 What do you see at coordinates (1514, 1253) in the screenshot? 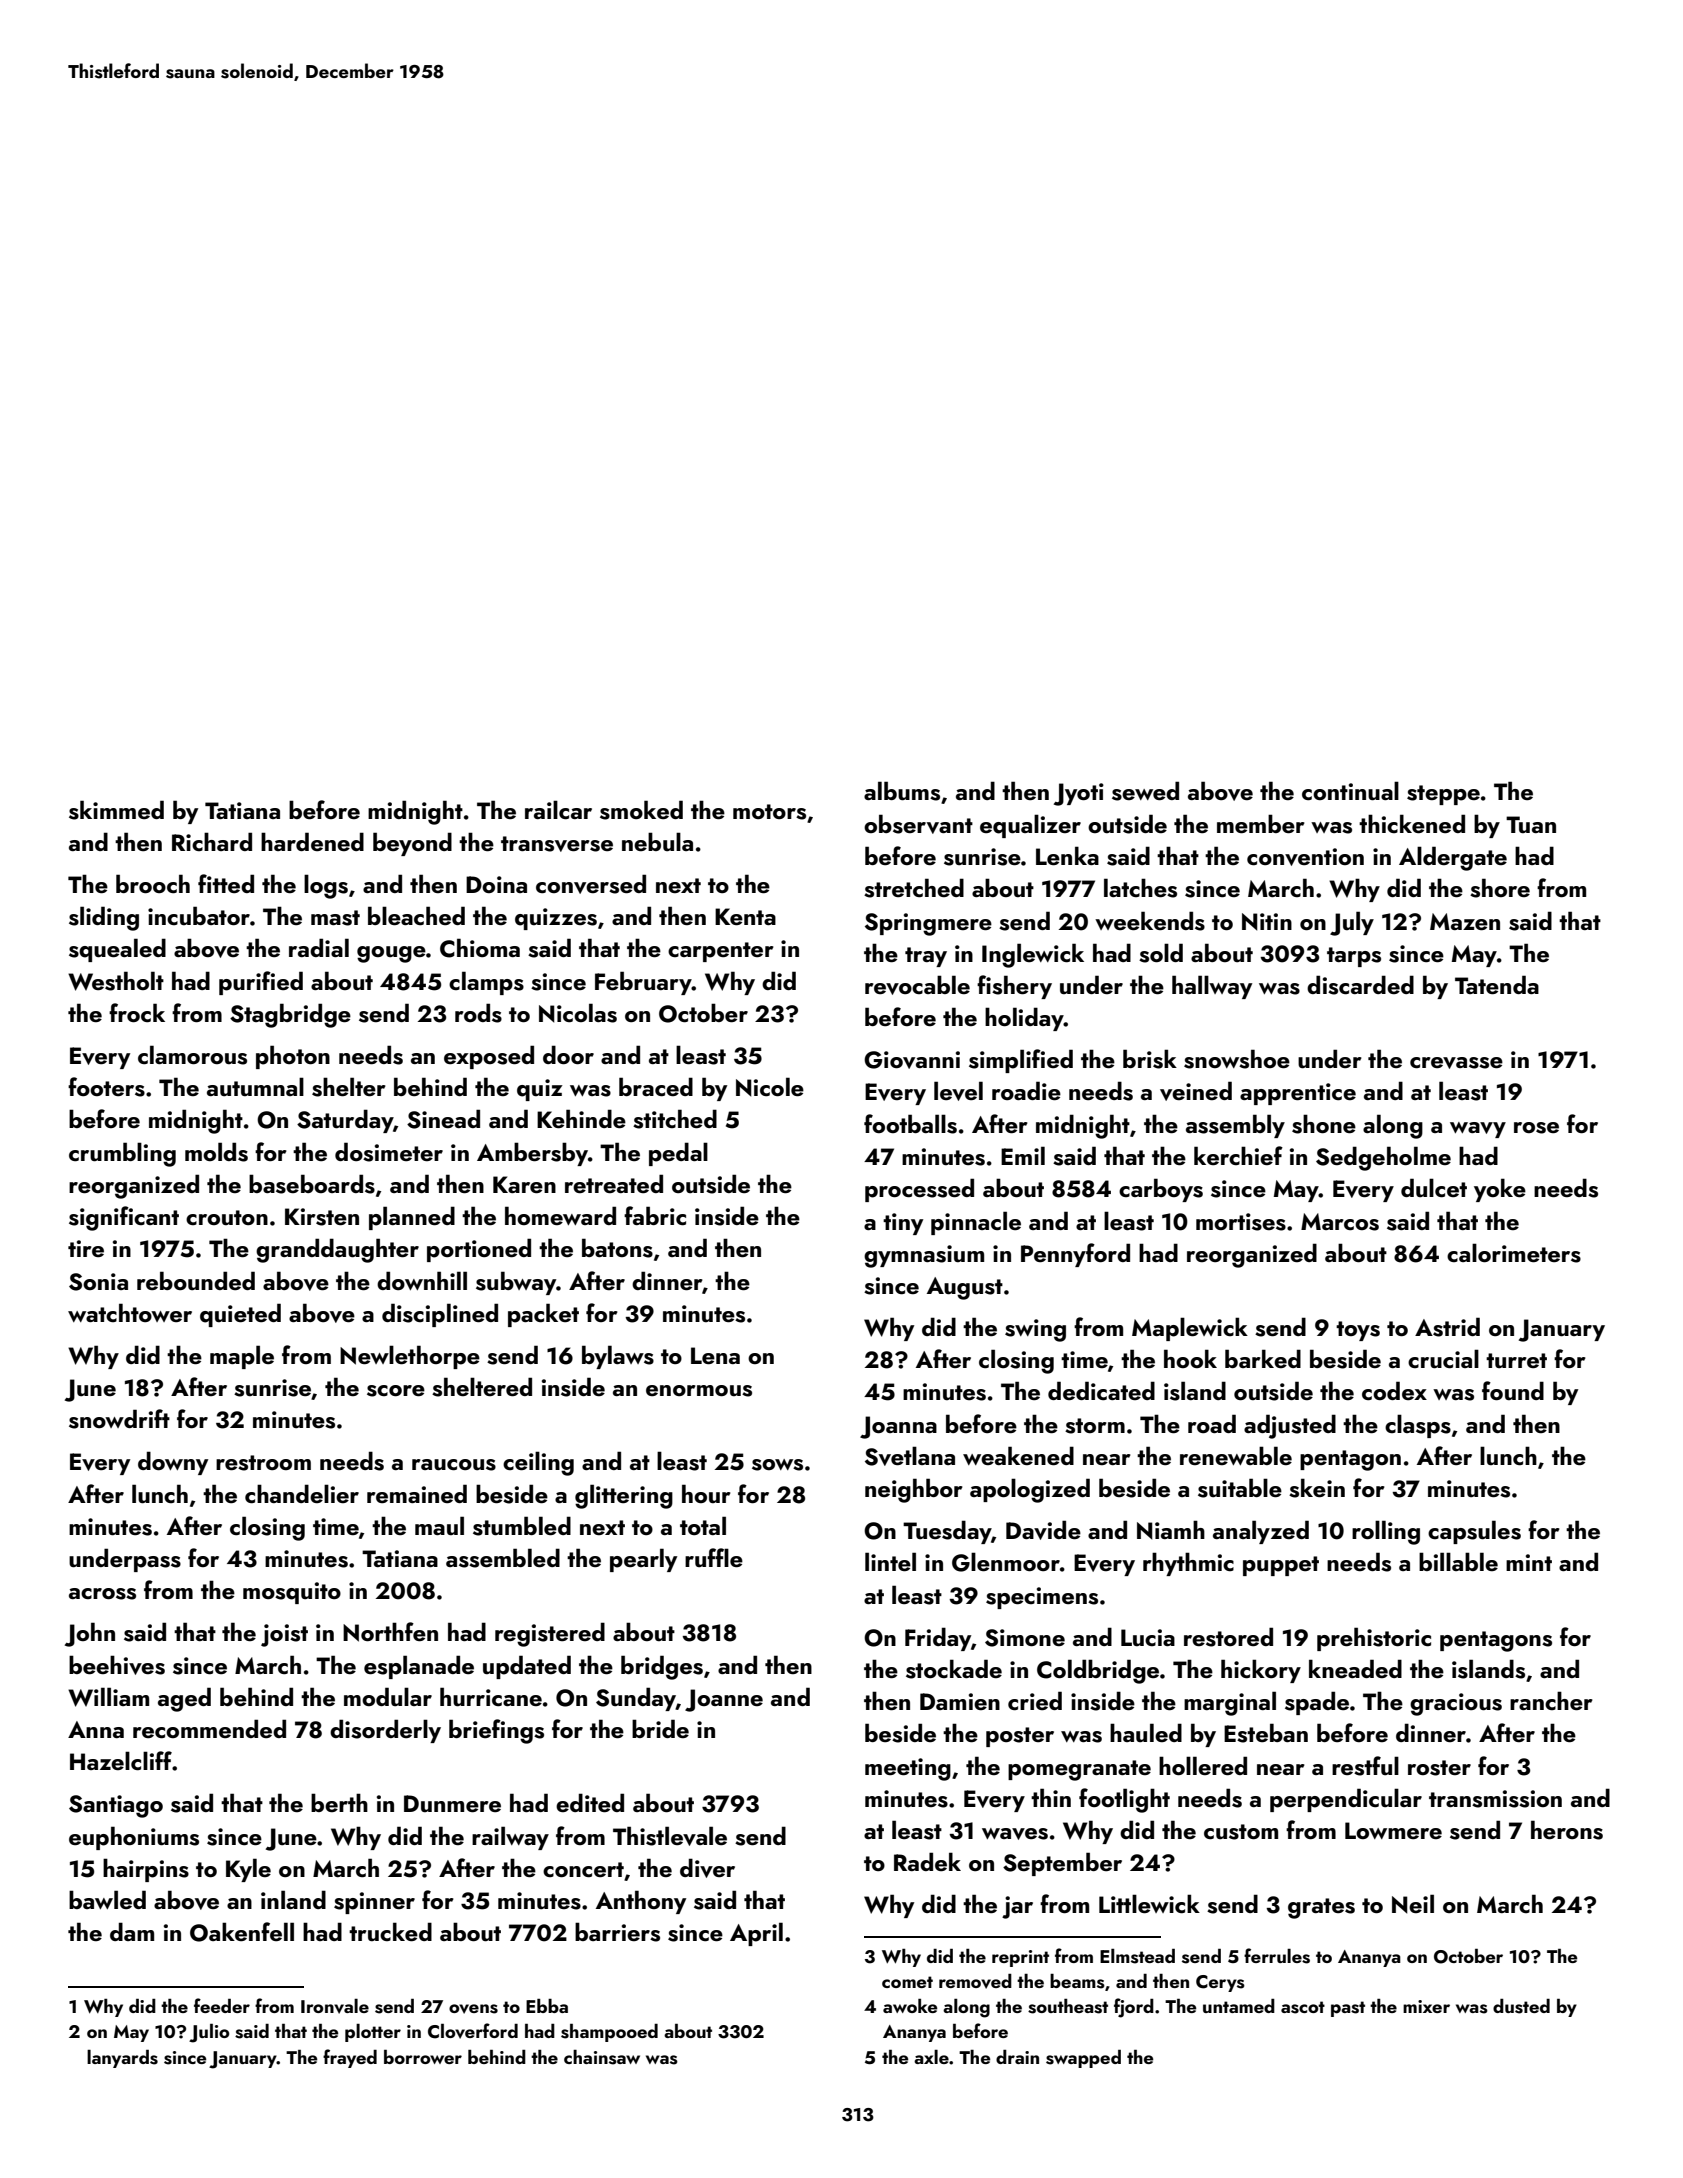
I see `calorimeters` at bounding box center [1514, 1253].
